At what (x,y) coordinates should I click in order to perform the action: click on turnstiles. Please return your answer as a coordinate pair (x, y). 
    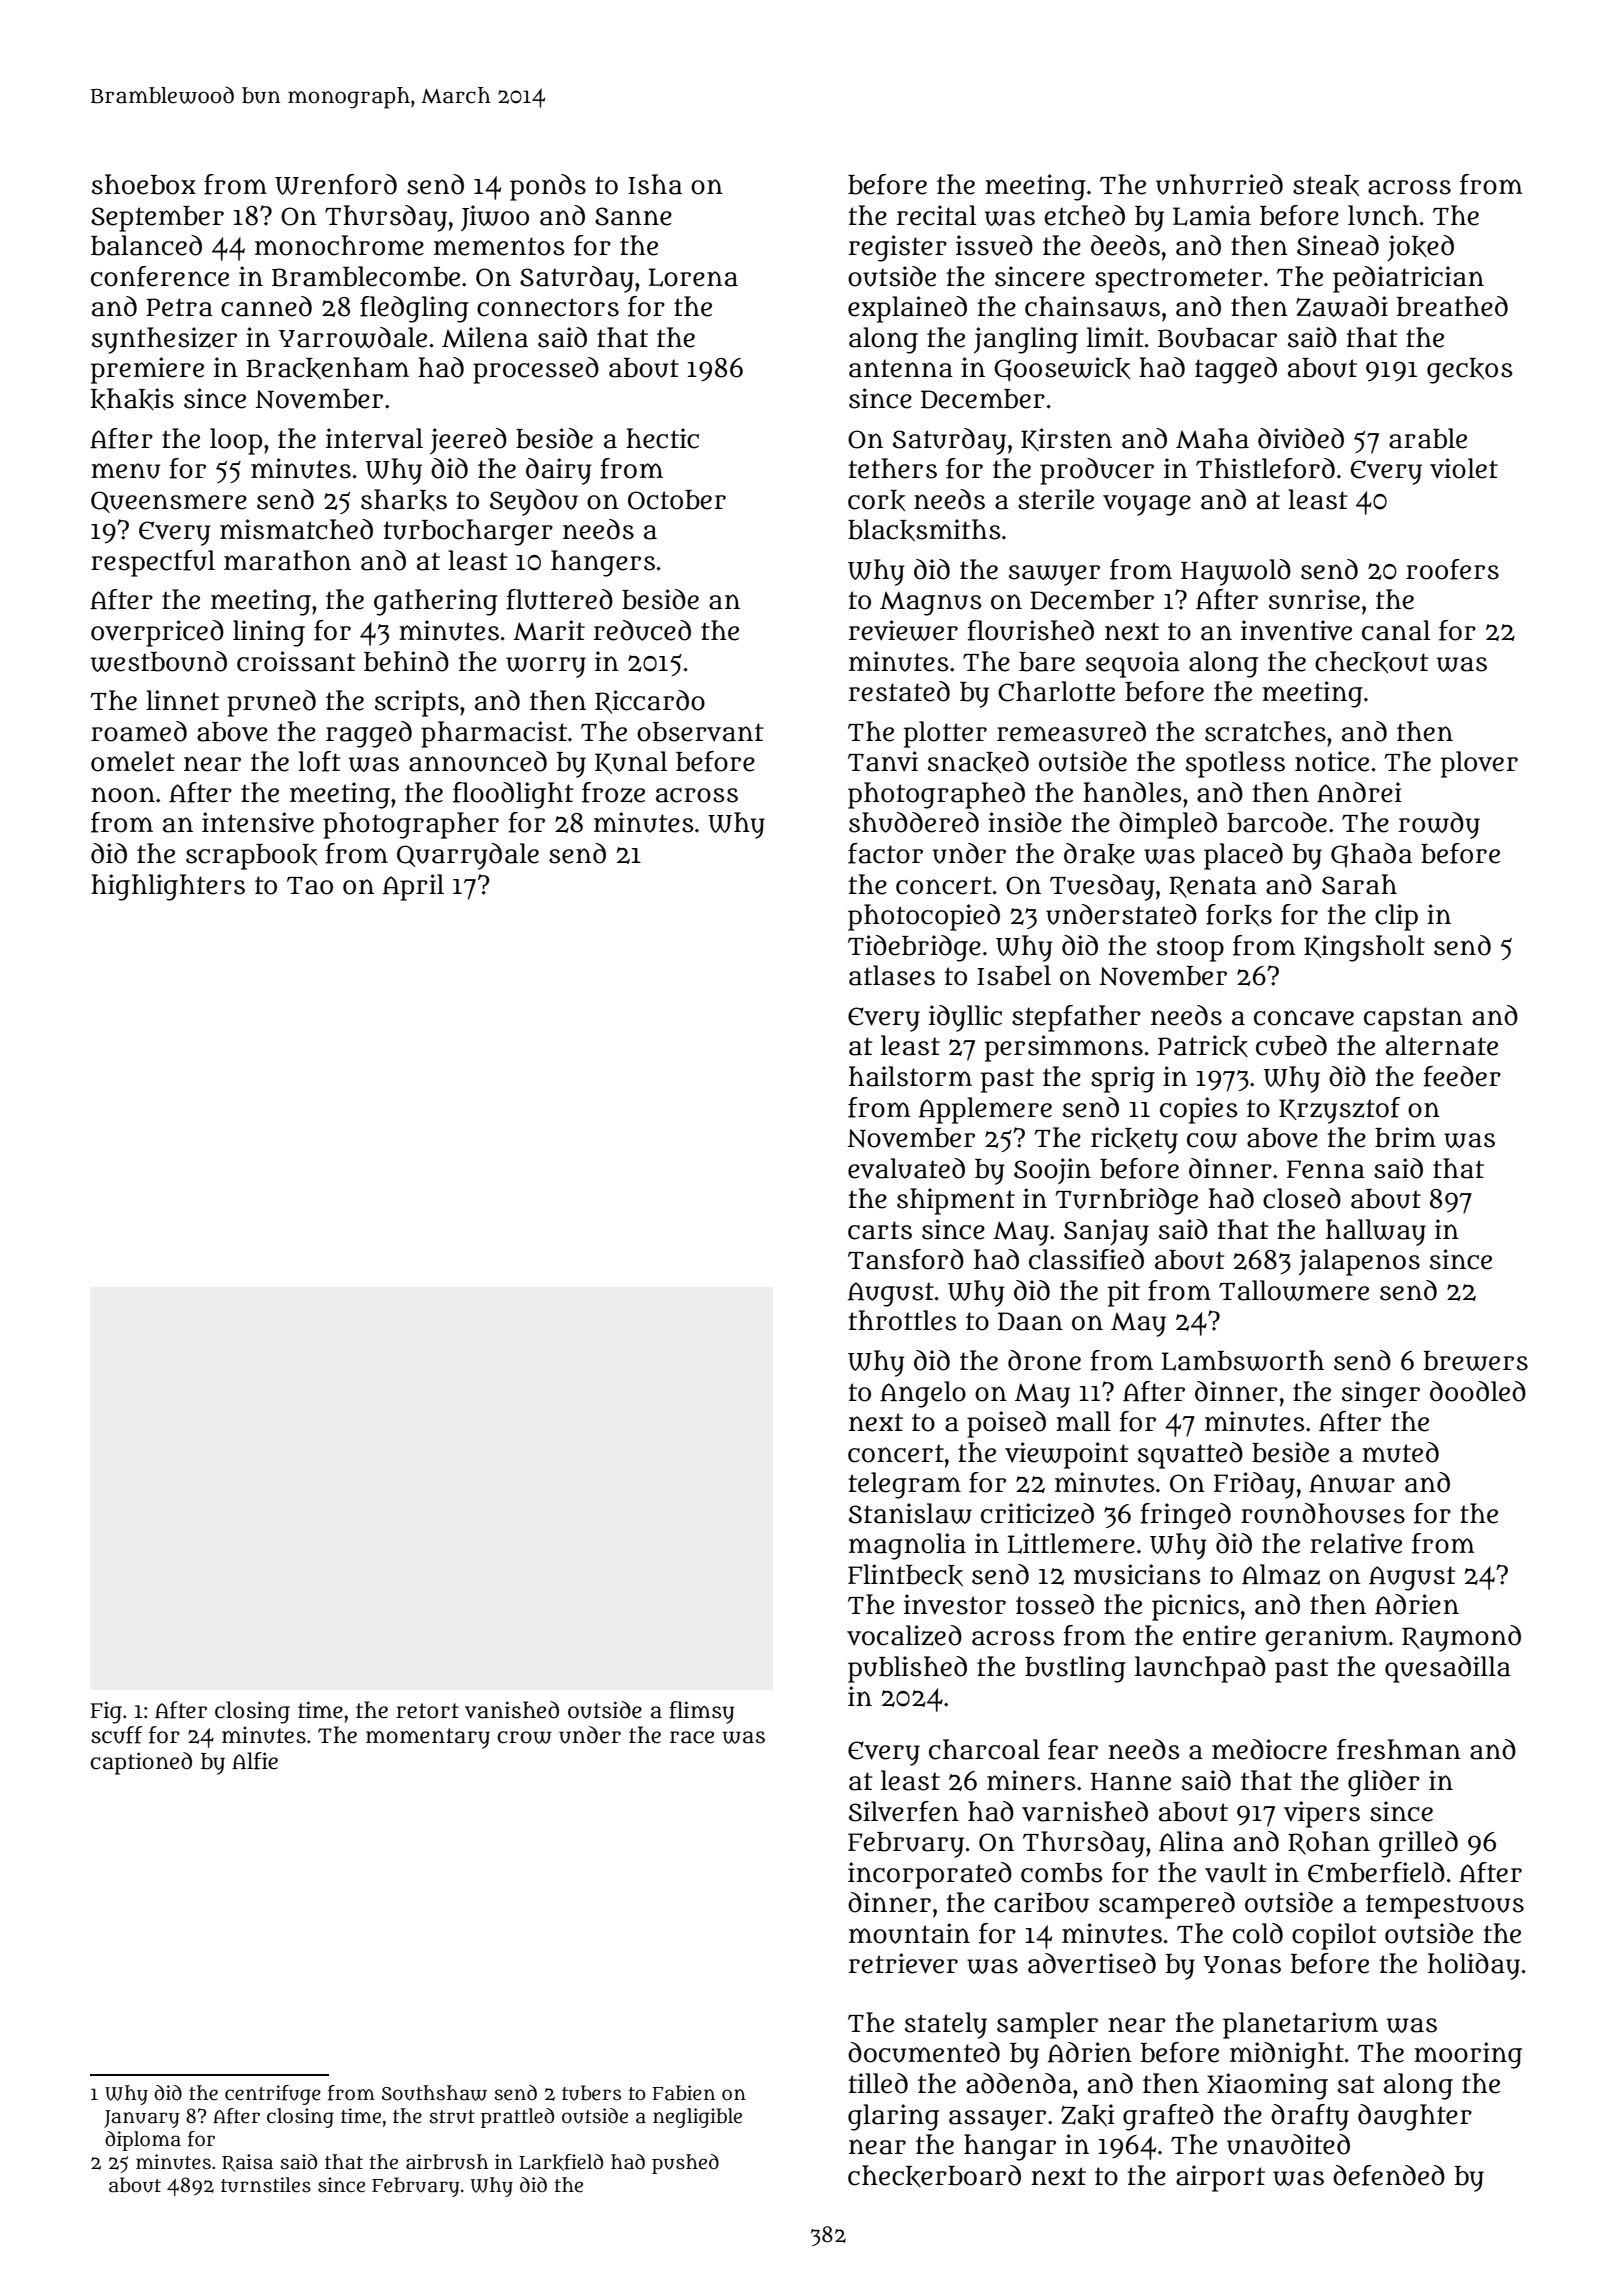
    Looking at the image, I should click on (266, 2185).
